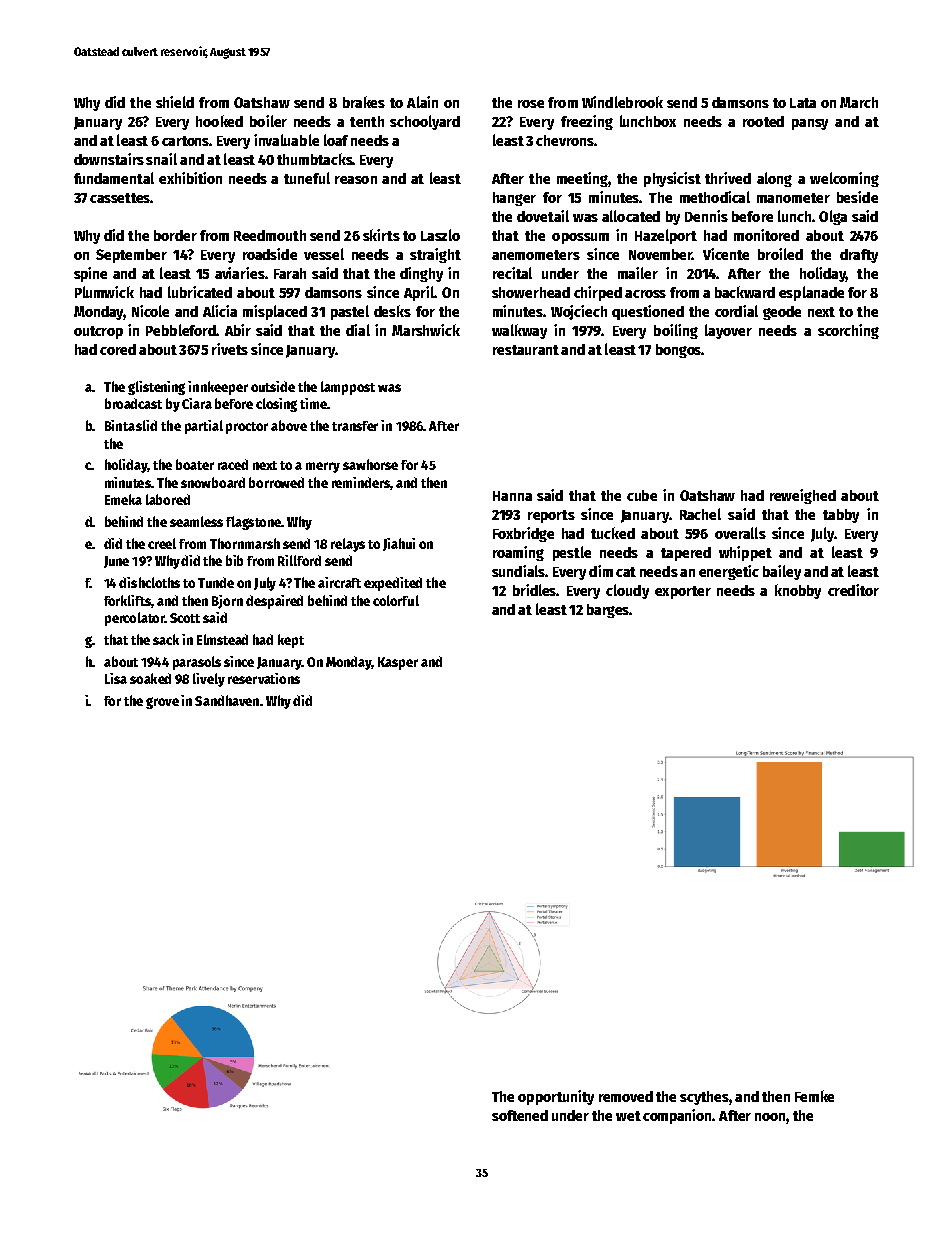 The width and height of the screenshot is (952, 1233). What do you see at coordinates (162, 703) in the screenshot?
I see `grove` at bounding box center [162, 703].
